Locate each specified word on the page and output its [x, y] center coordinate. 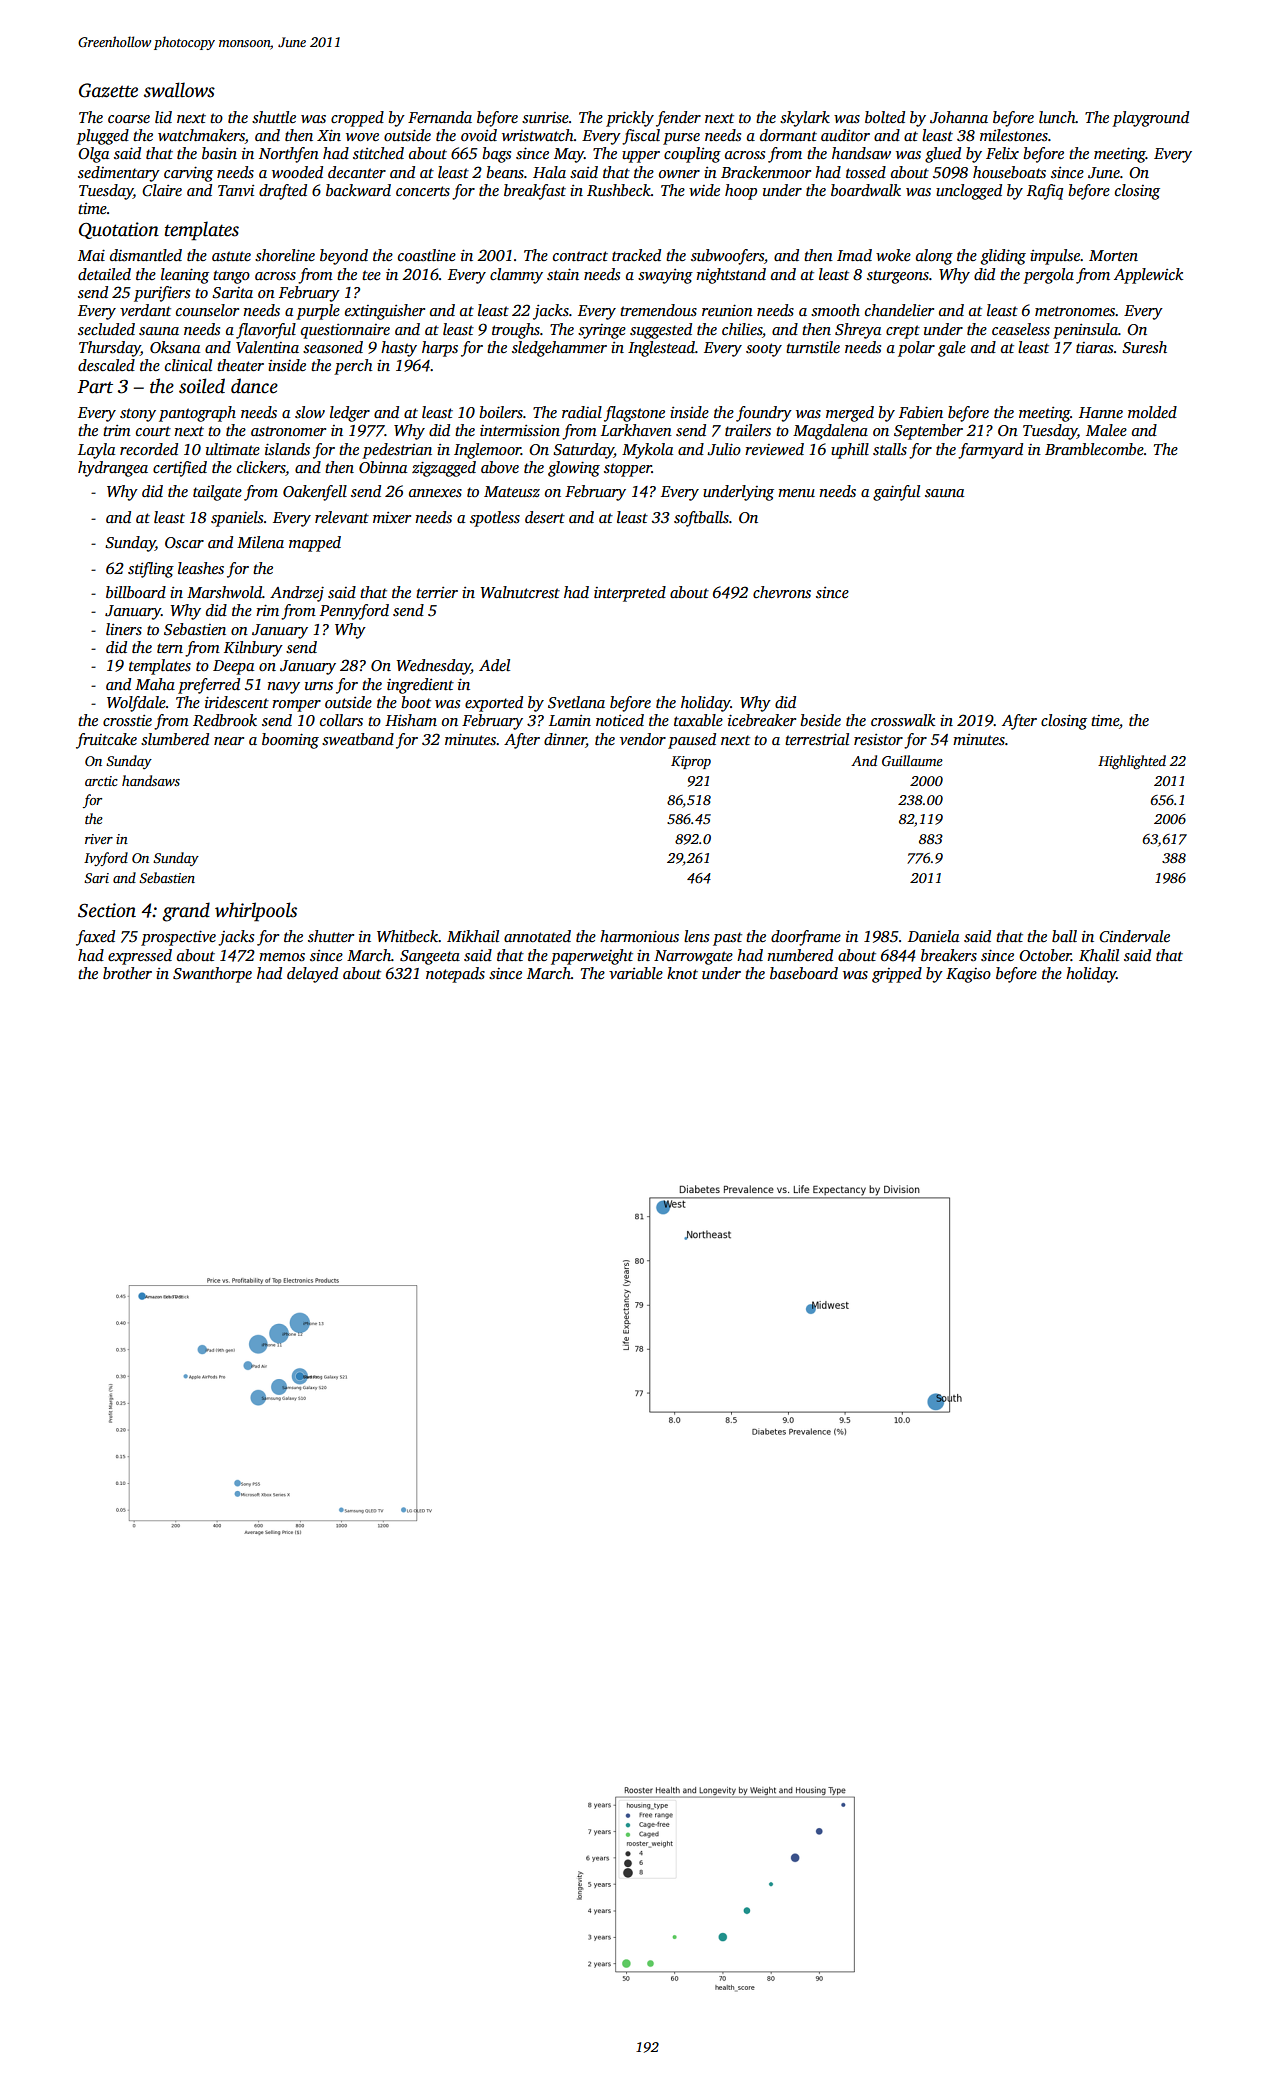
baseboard [804, 973]
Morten [1113, 255]
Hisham [411, 720]
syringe [602, 331]
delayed [312, 975]
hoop [741, 192]
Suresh [1144, 347]
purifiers [162, 294]
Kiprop [691, 762]
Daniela [933, 936]
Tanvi [236, 190]
